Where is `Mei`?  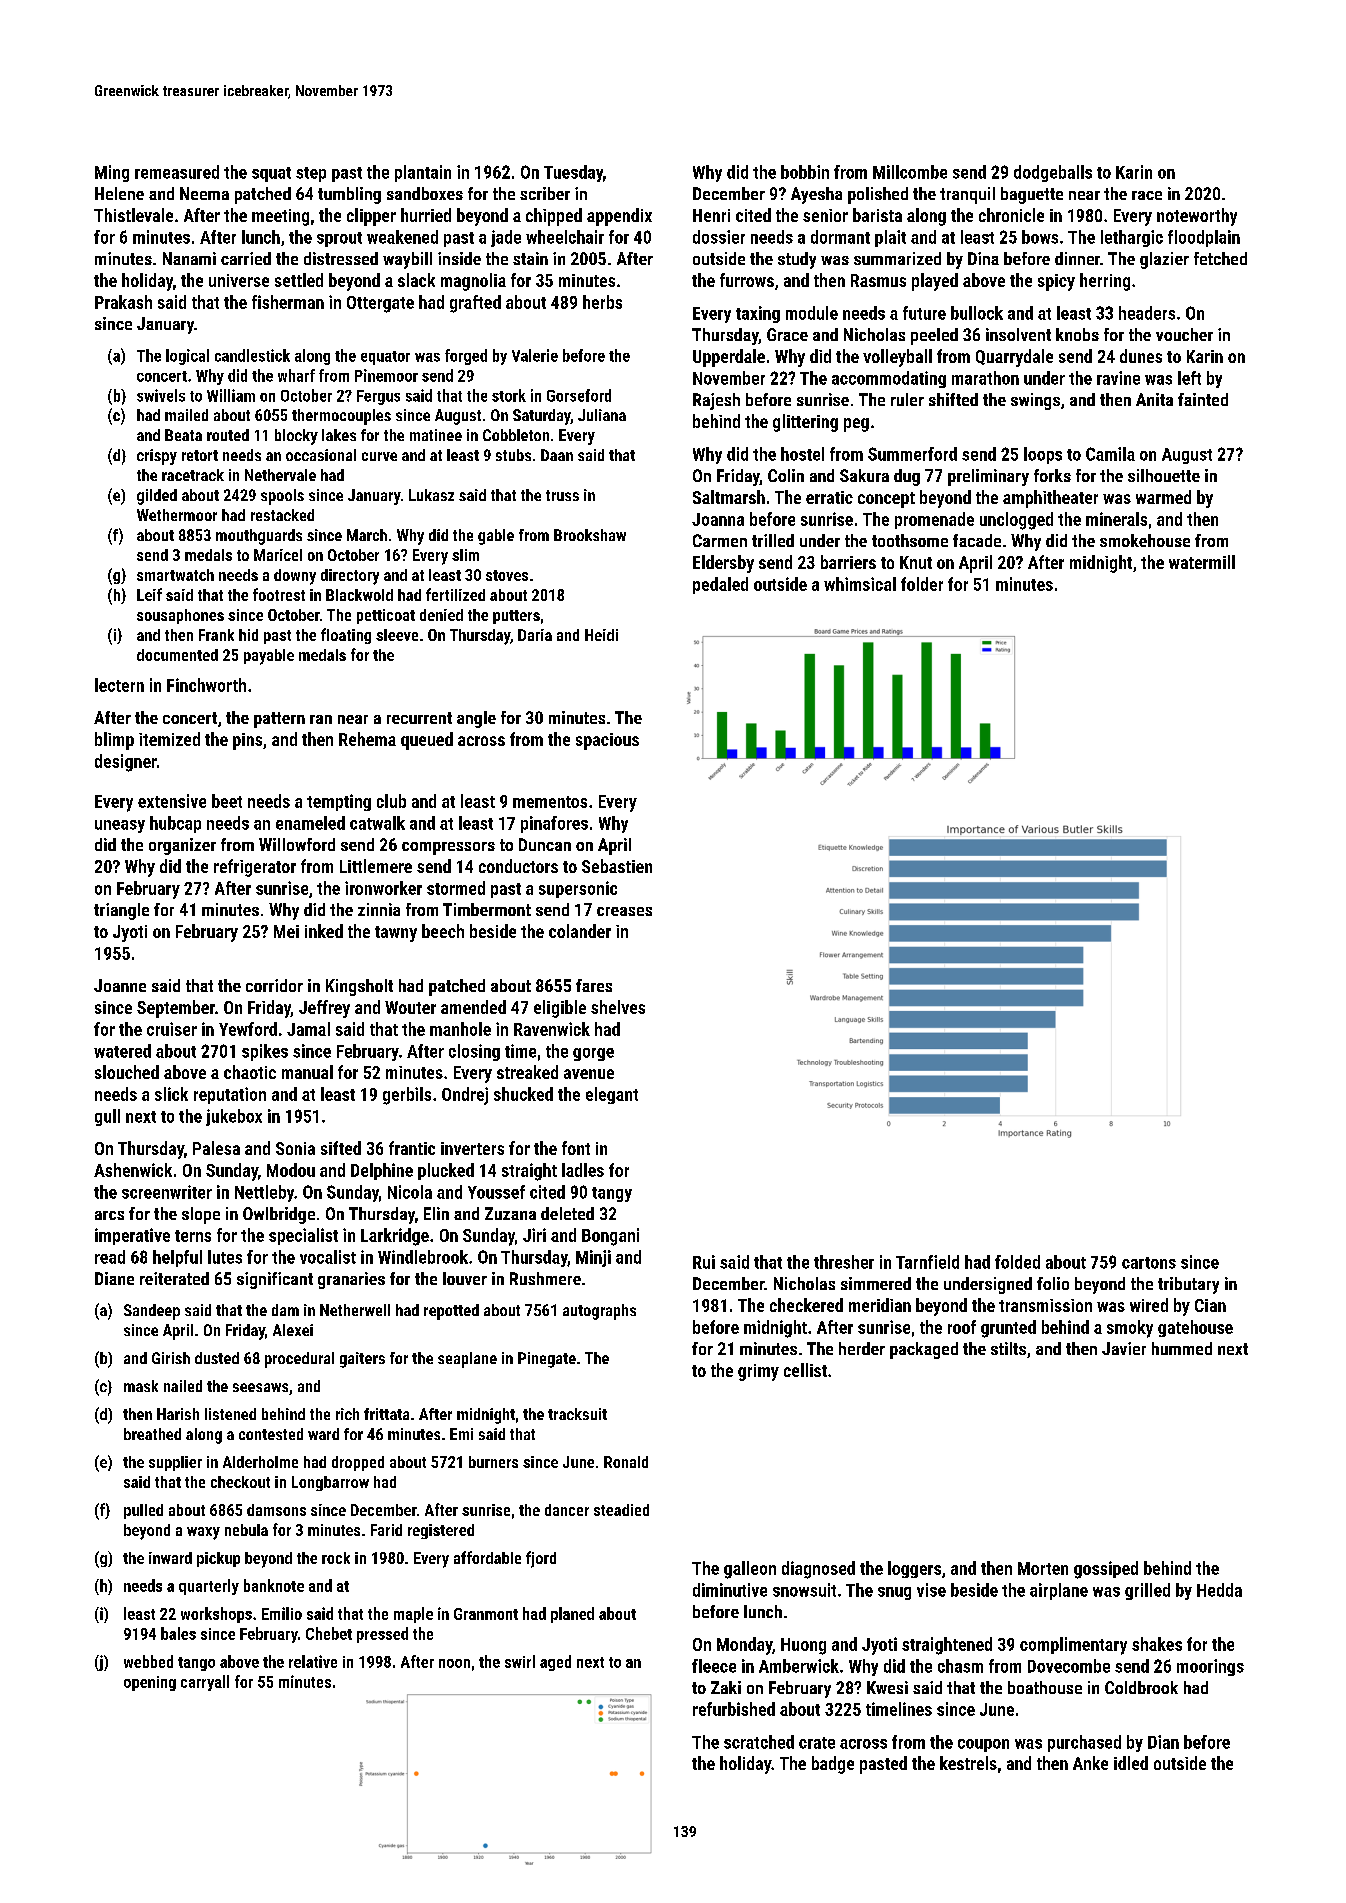 Mei is located at coordinates (286, 931).
